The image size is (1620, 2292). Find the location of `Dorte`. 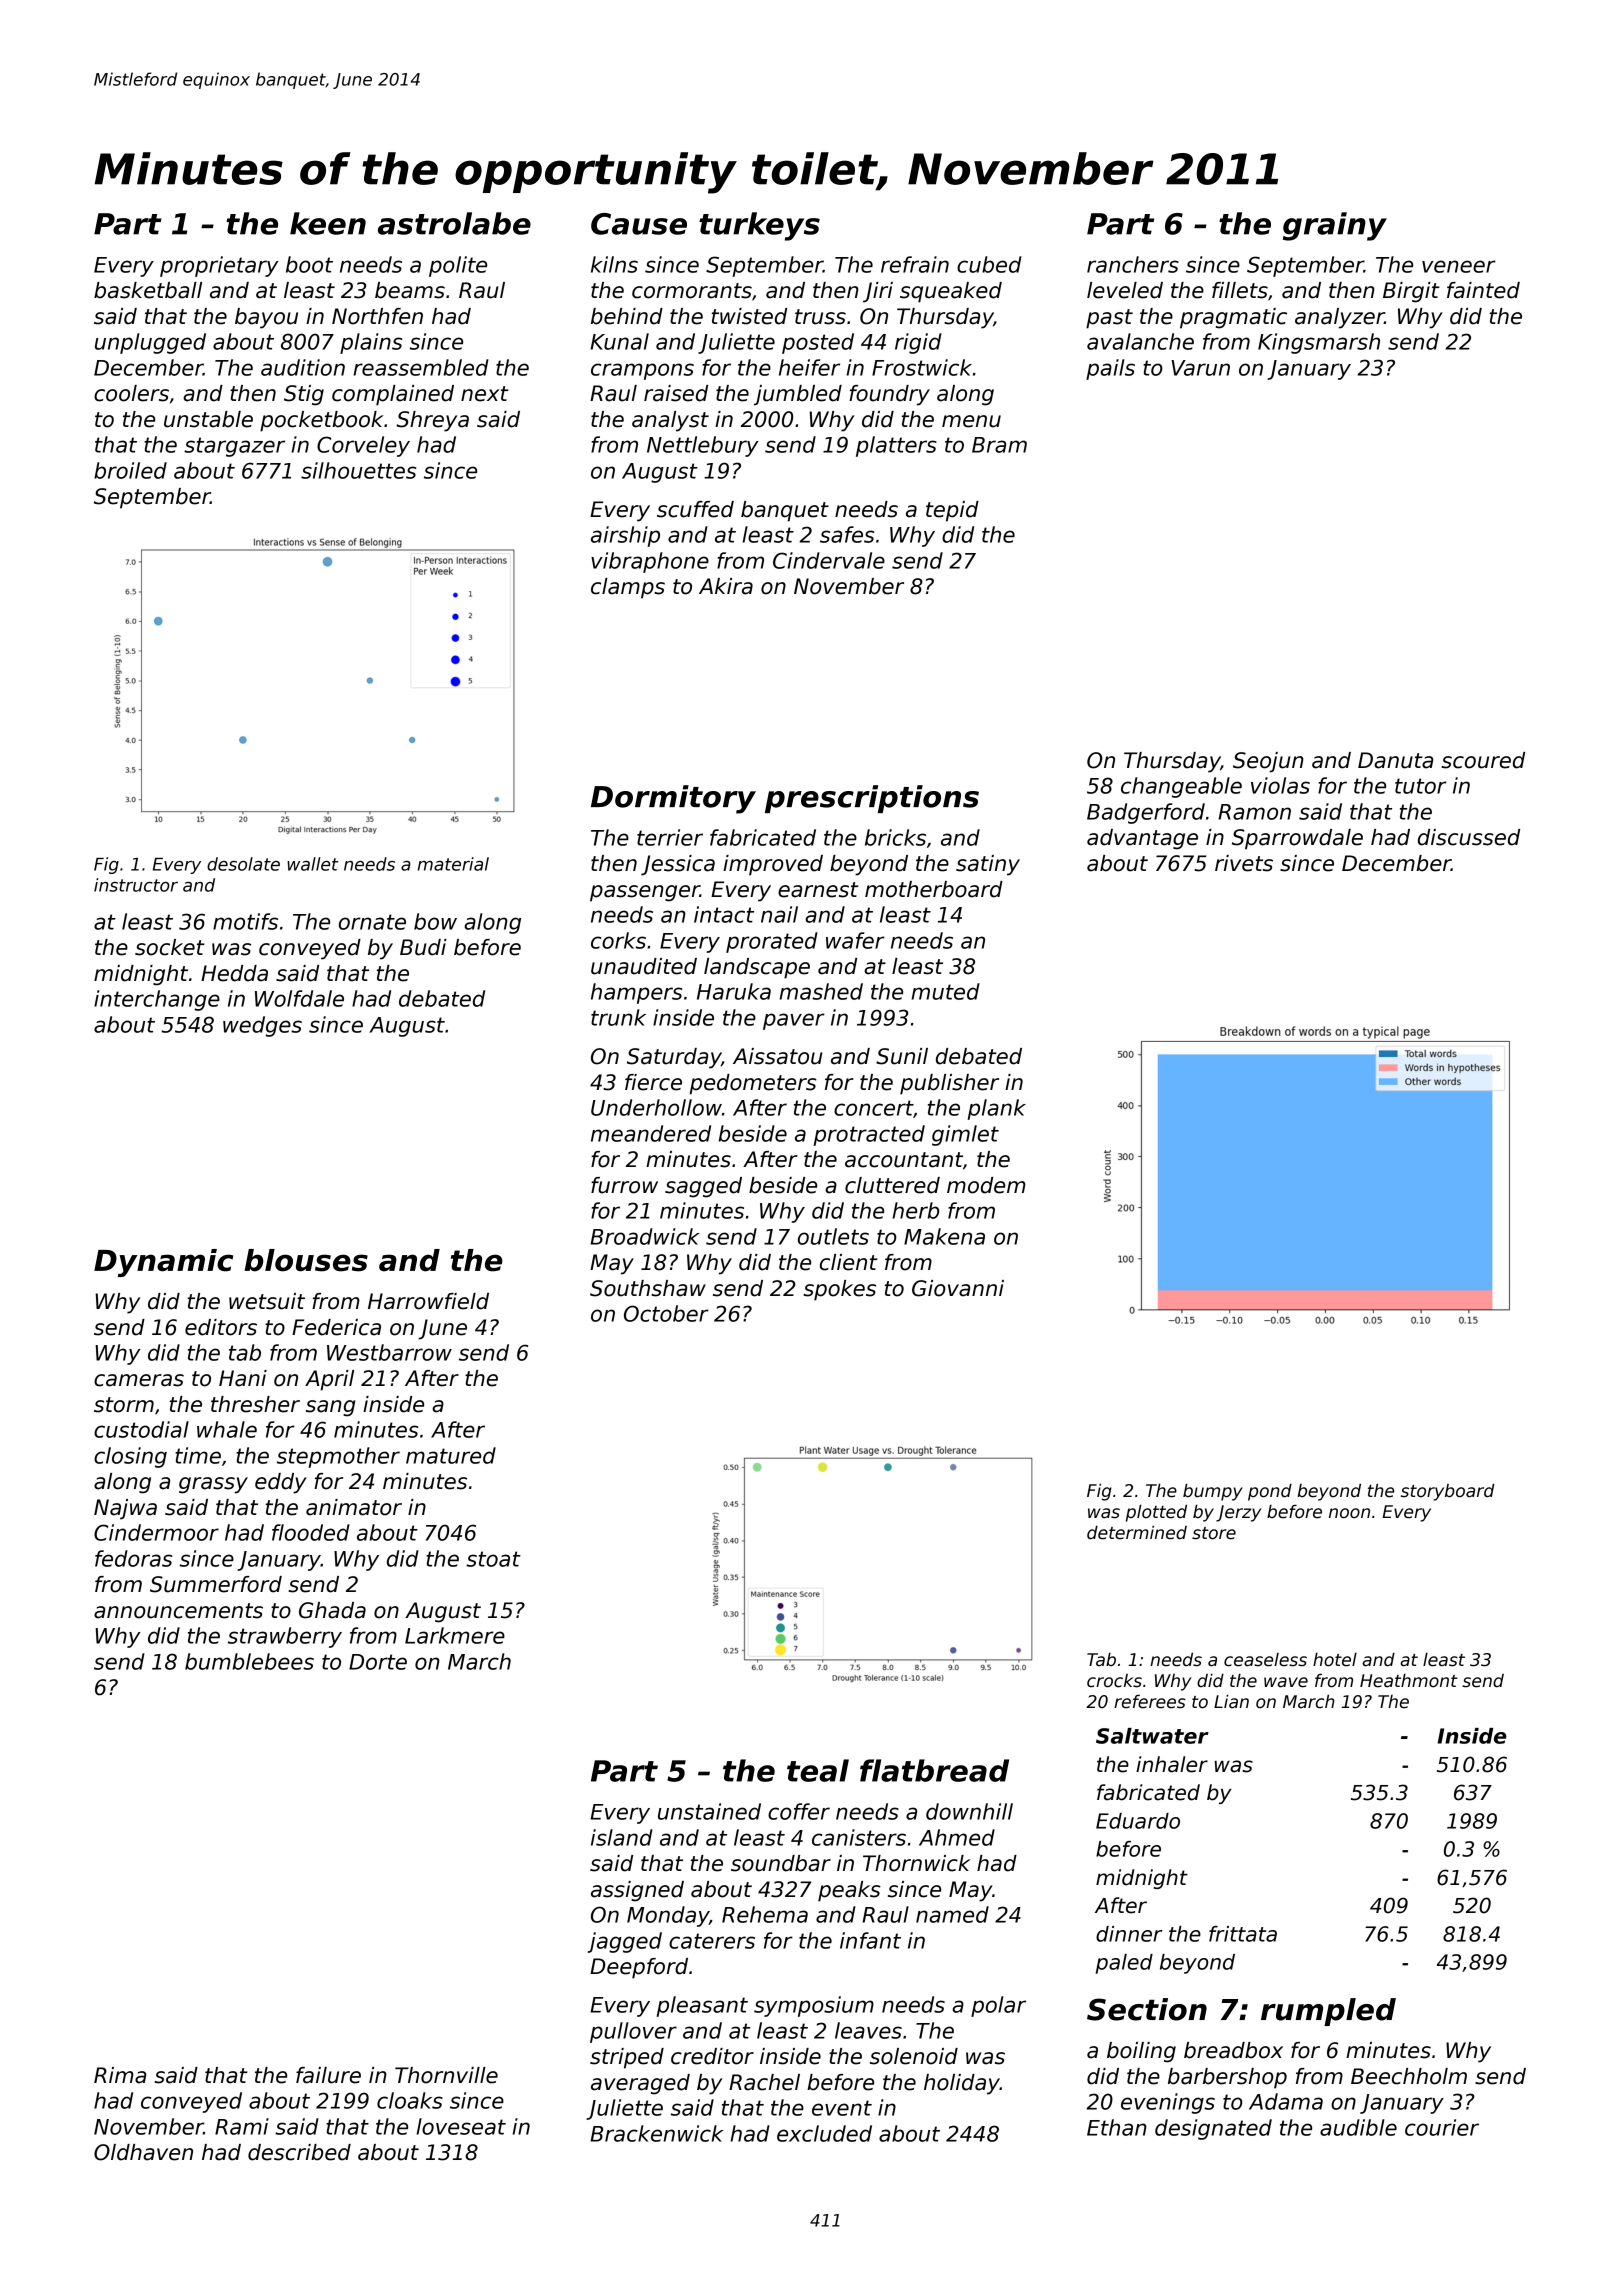

Dorte is located at coordinates (378, 1662).
